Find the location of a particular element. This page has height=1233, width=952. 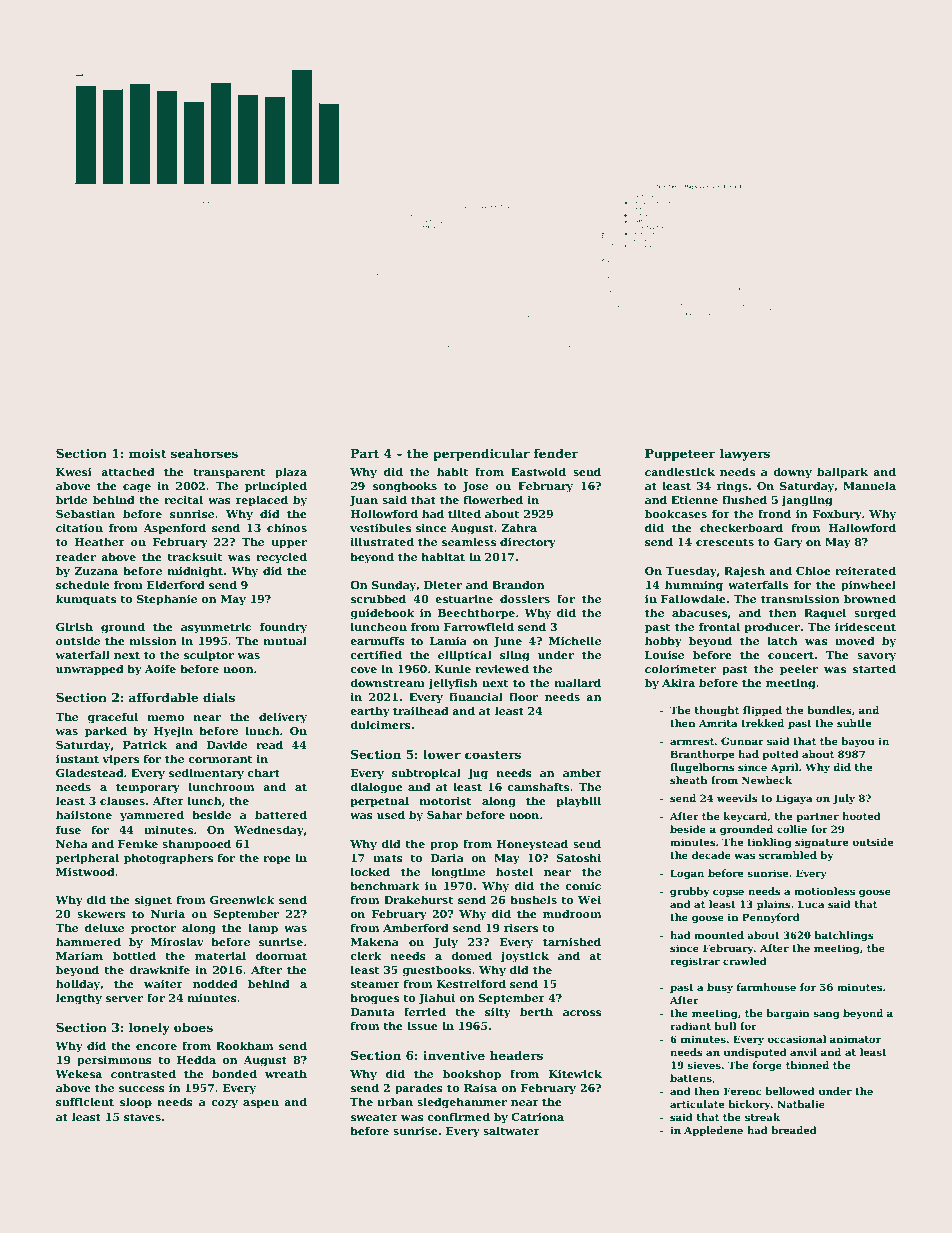

directory is located at coordinates (528, 543).
